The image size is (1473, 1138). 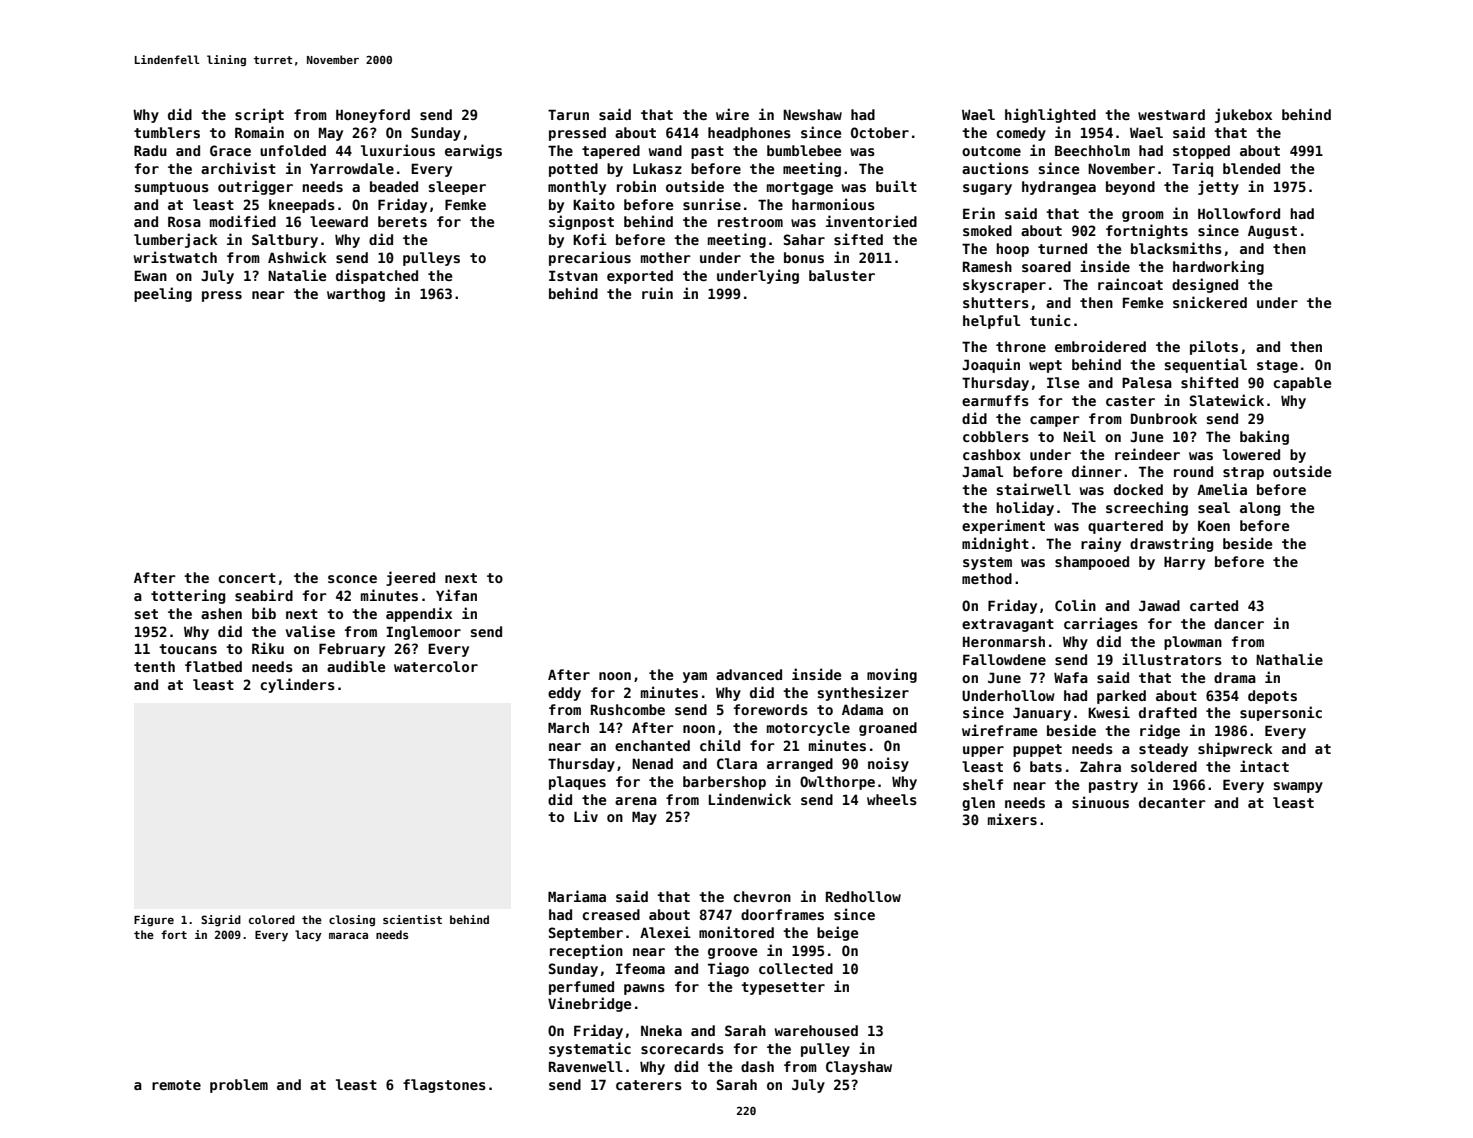 What do you see at coordinates (259, 115) in the screenshot?
I see `script` at bounding box center [259, 115].
